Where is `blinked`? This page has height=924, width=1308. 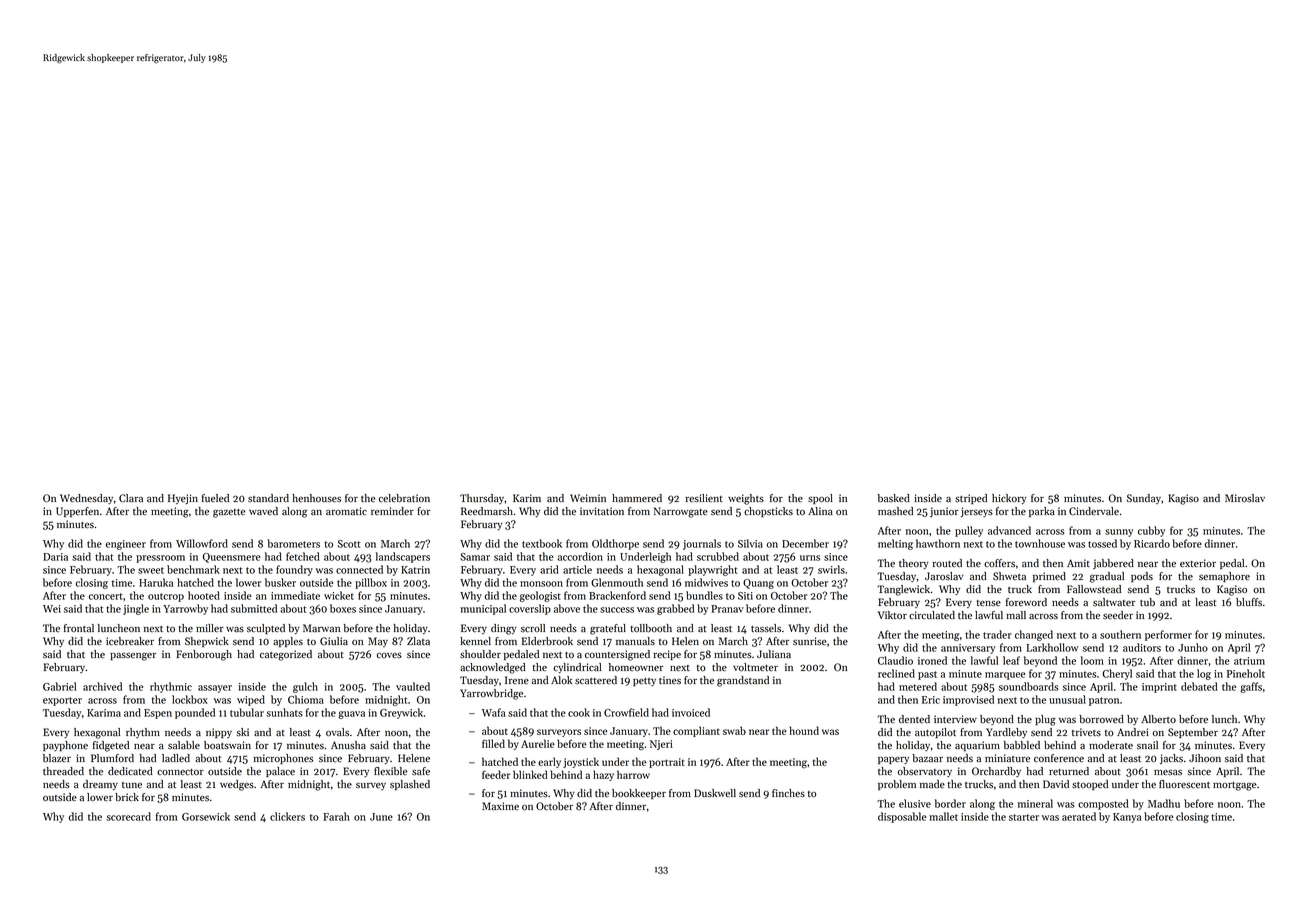
blinked is located at coordinates (530, 774).
